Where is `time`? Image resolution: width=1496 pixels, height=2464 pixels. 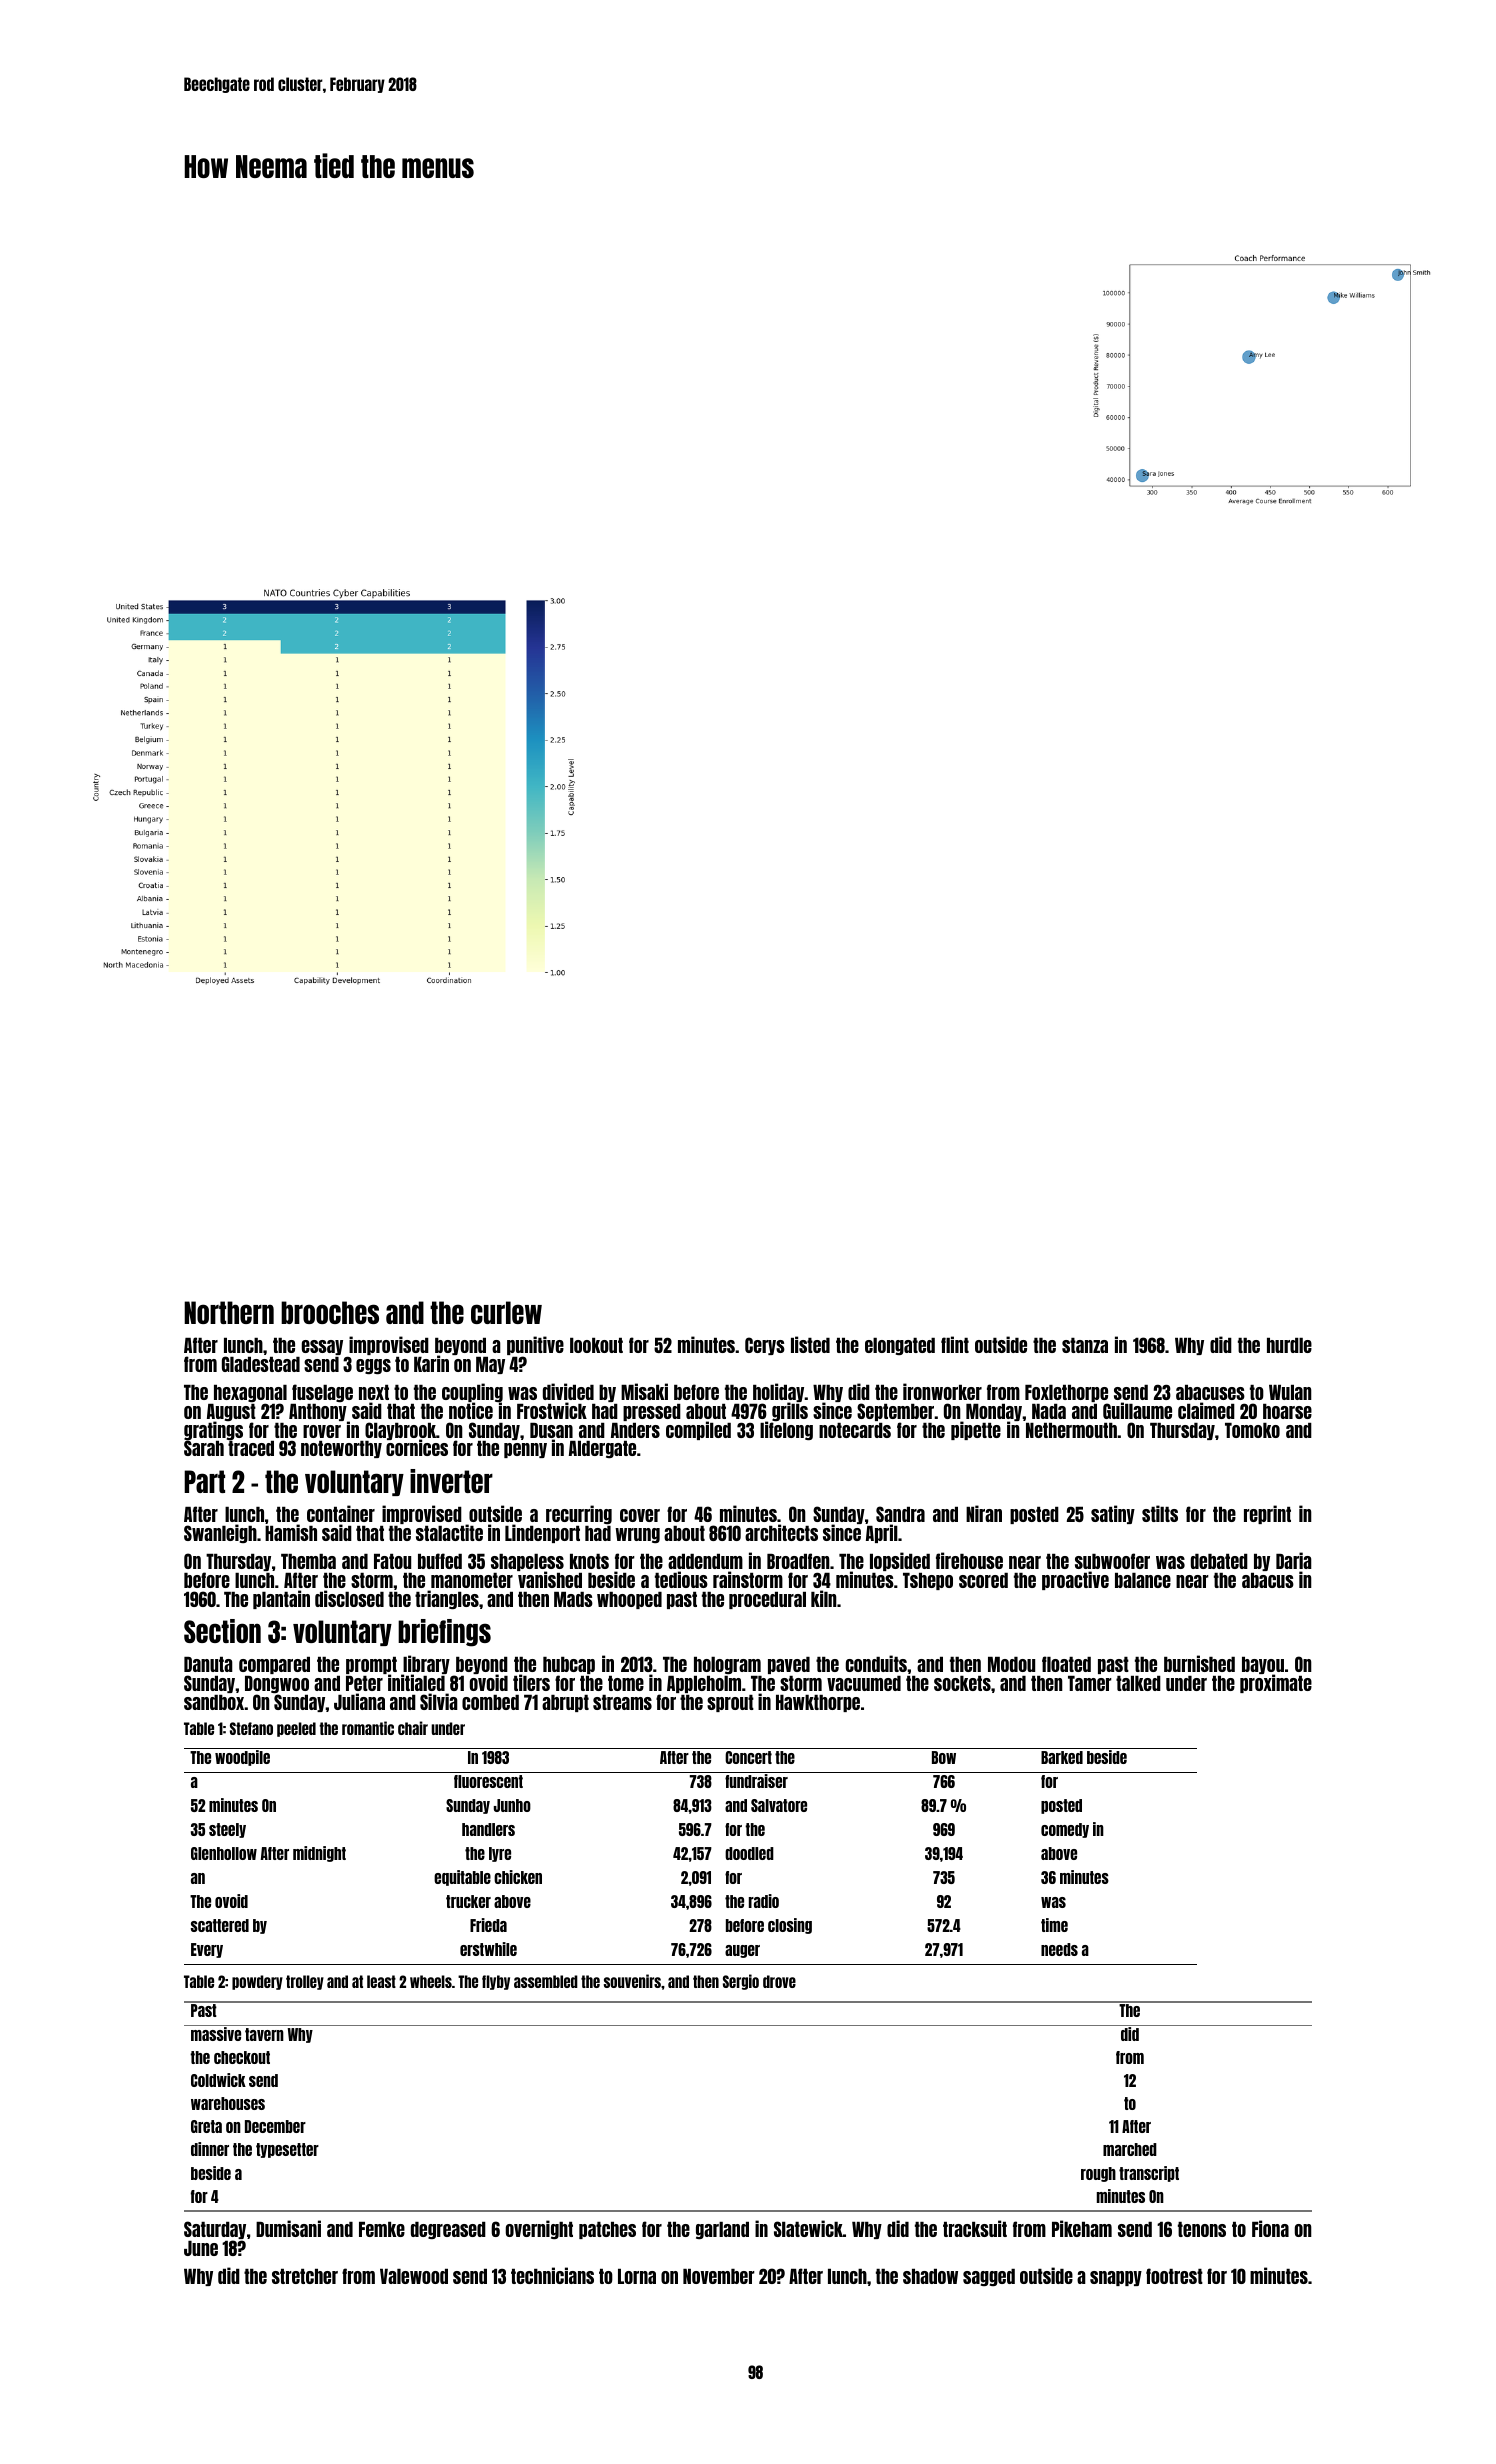 time is located at coordinates (1054, 1925).
